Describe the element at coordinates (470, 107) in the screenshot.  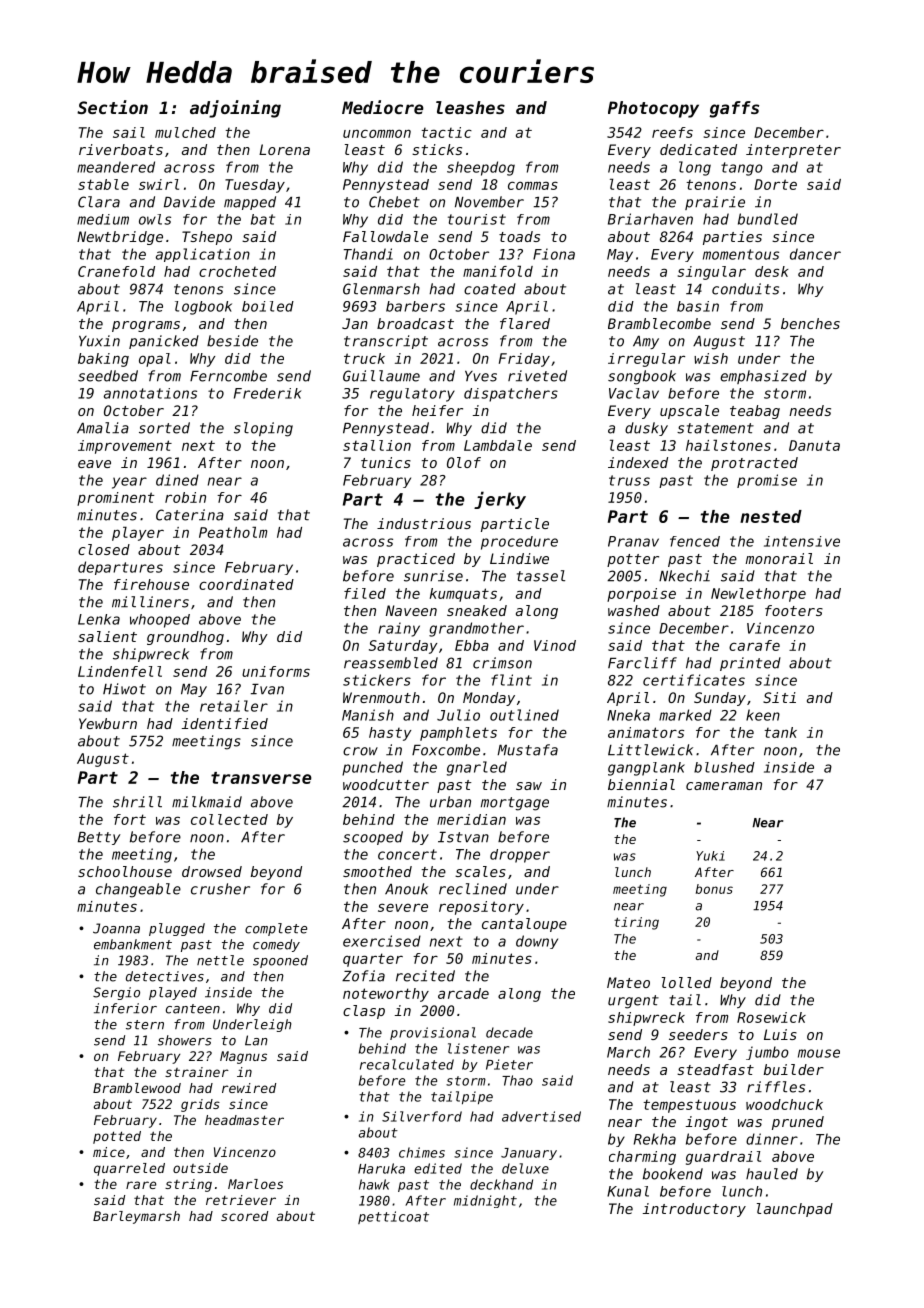
I see `leashes` at that location.
